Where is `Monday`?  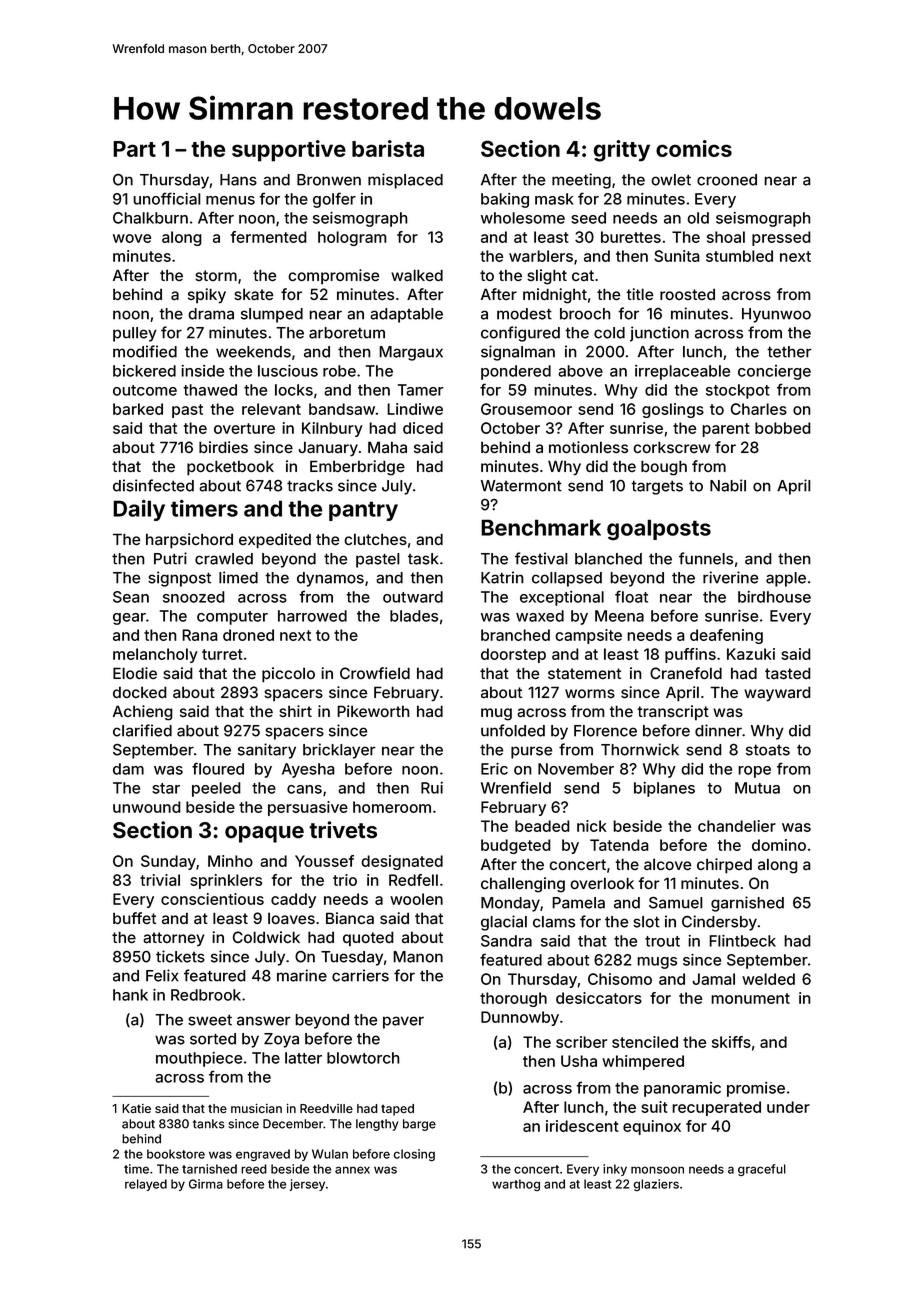
Monday is located at coordinates (510, 904).
